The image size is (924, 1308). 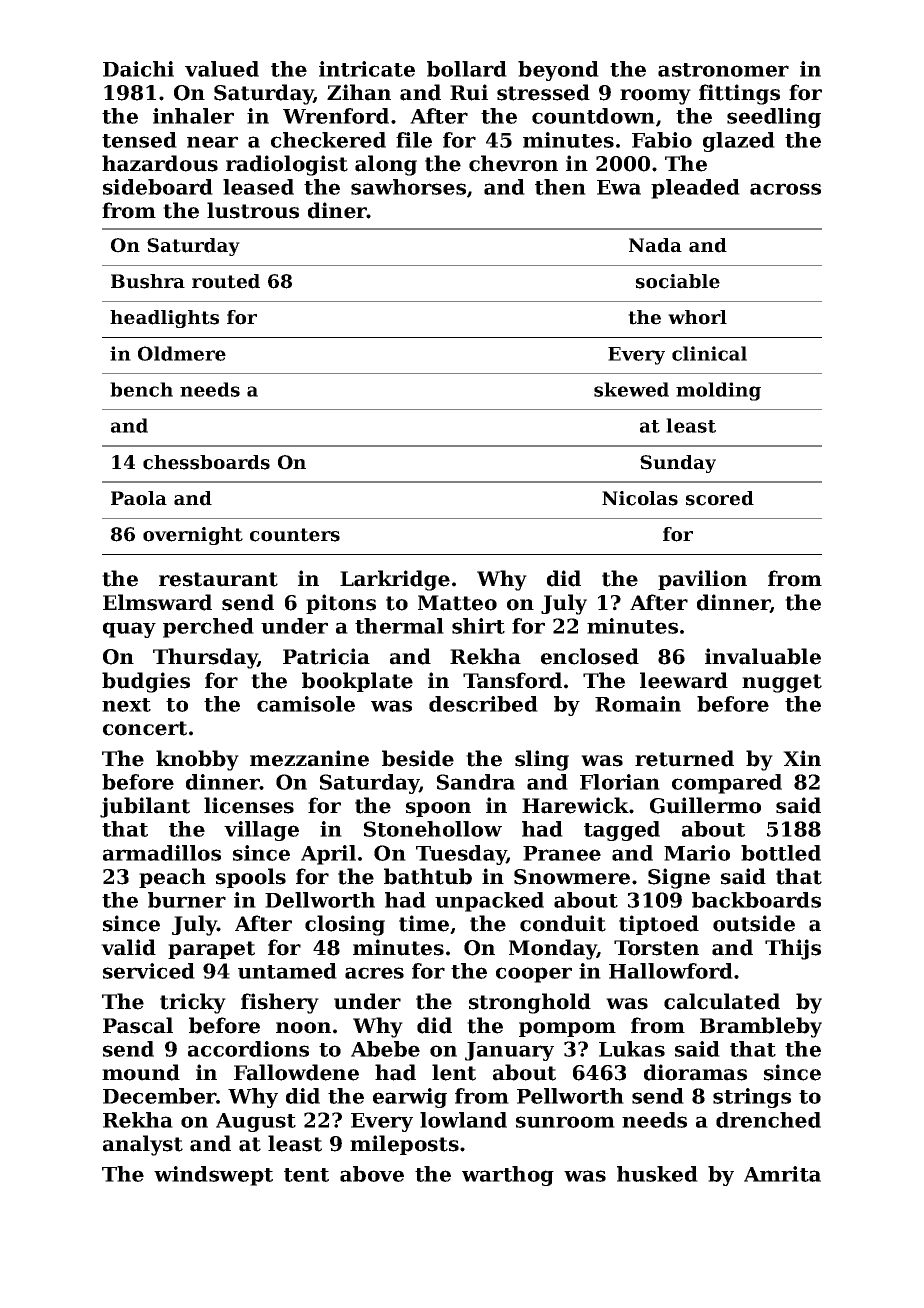 I want to click on Nada, so click(x=655, y=245).
